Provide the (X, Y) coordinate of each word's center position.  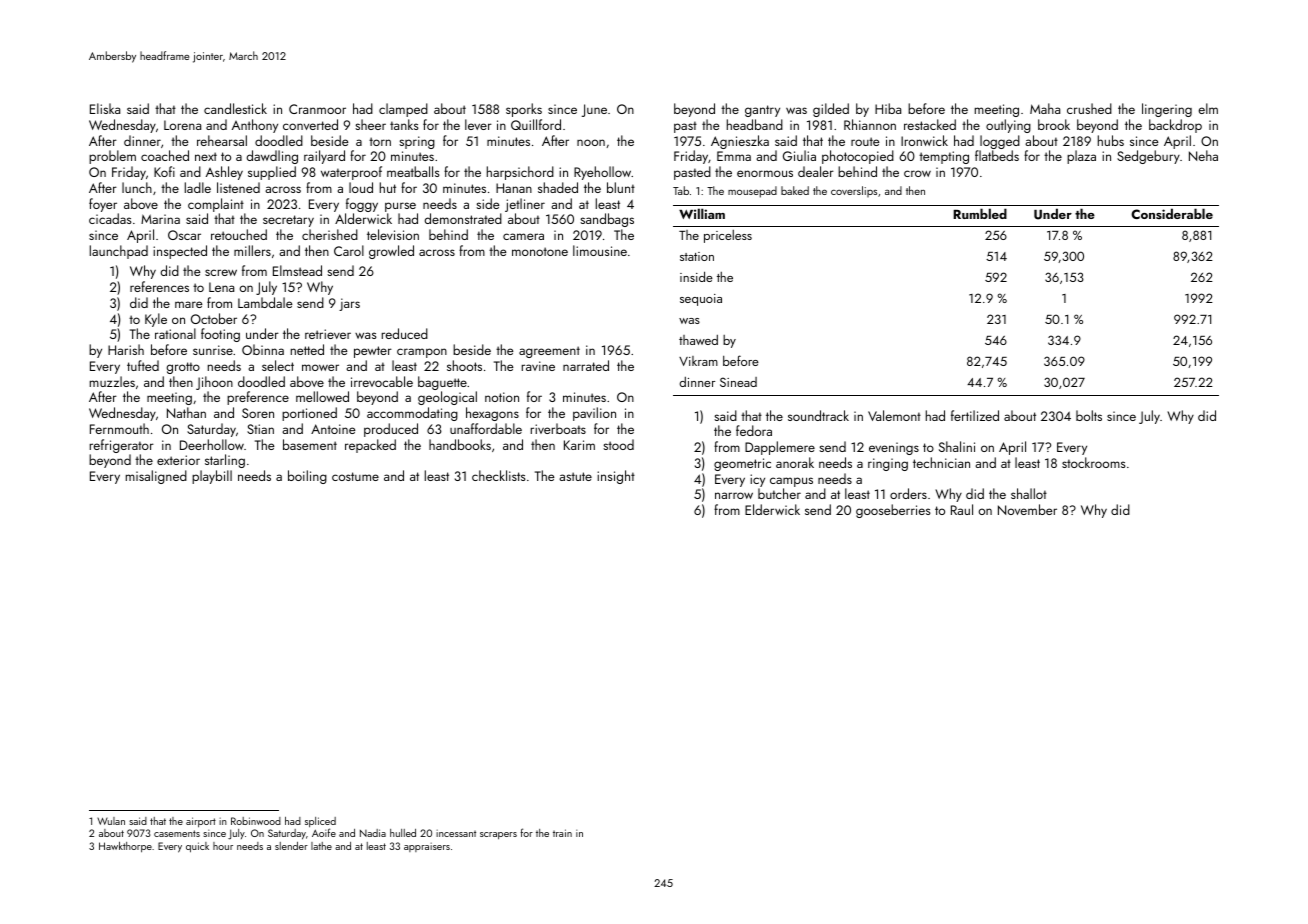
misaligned (156, 477)
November (1027, 509)
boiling (307, 477)
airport (201, 822)
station (697, 256)
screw (221, 272)
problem (112, 157)
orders (908, 493)
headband (755, 124)
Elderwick (772, 509)
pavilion (594, 414)
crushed (1089, 108)
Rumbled (980, 213)
